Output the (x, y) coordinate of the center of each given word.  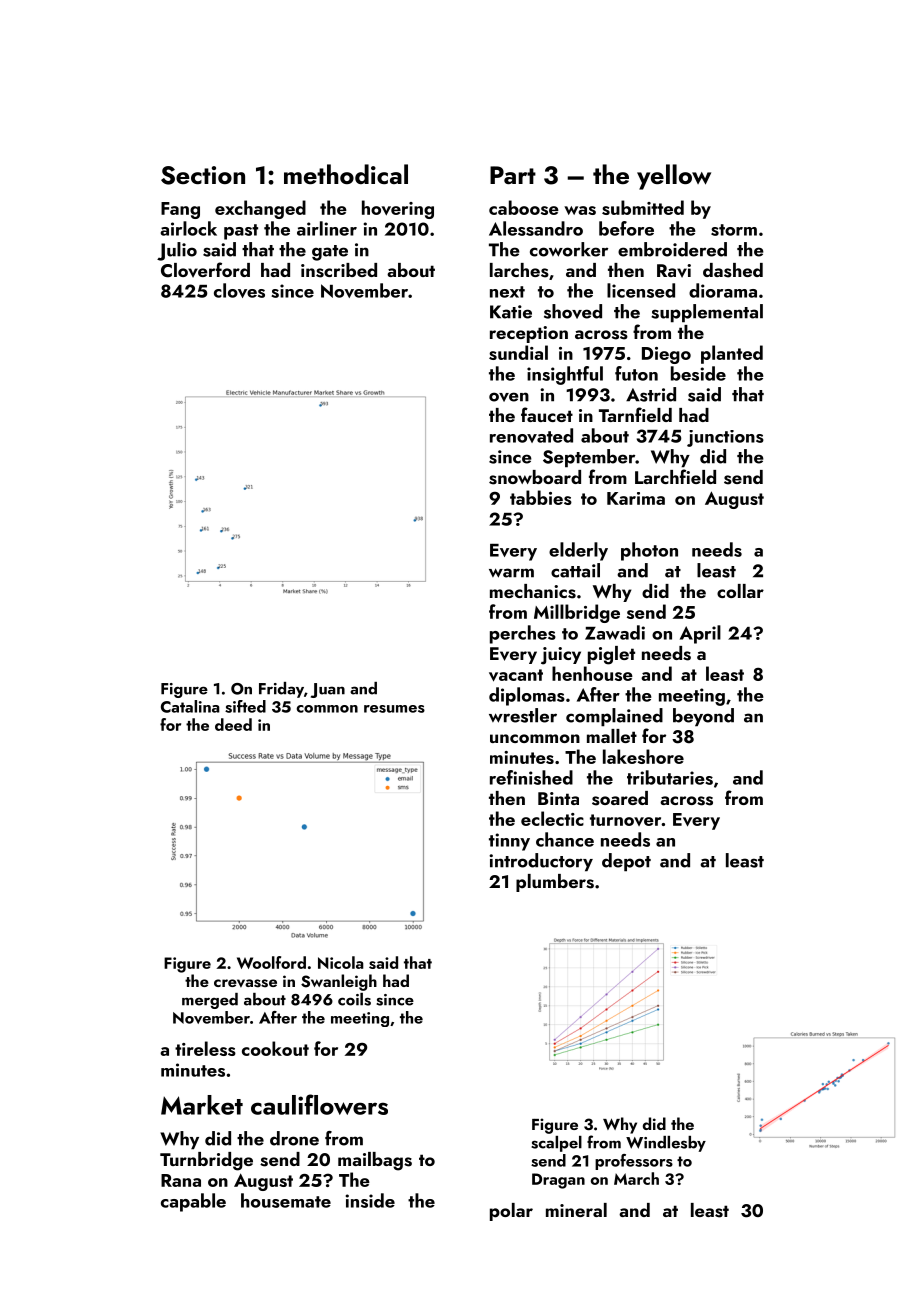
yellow (674, 177)
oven (509, 397)
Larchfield (675, 476)
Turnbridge (206, 1161)
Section (203, 175)
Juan (328, 690)
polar (511, 1212)
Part (513, 175)
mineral (576, 1210)
